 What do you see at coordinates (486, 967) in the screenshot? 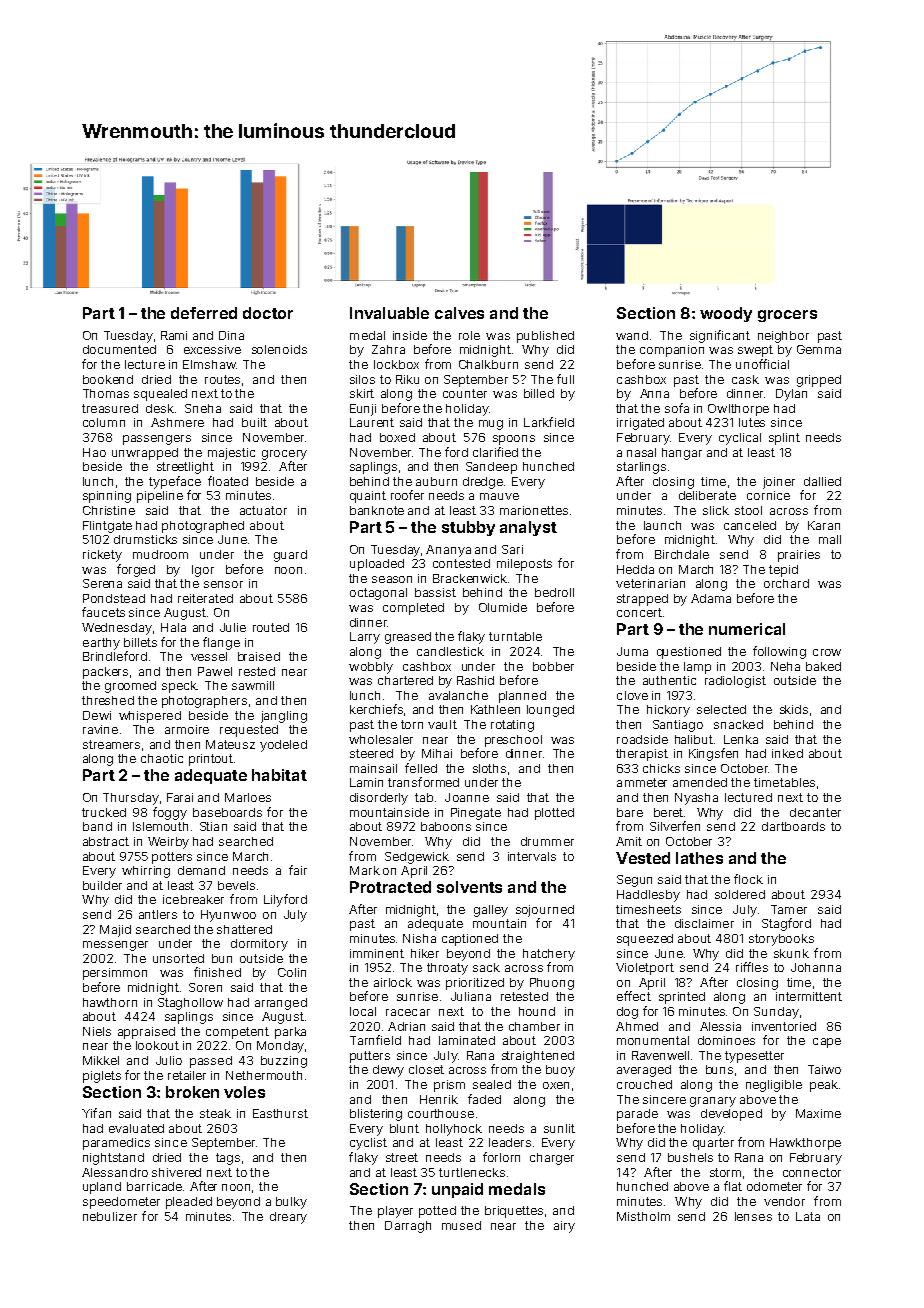
I see `sack` at bounding box center [486, 967].
